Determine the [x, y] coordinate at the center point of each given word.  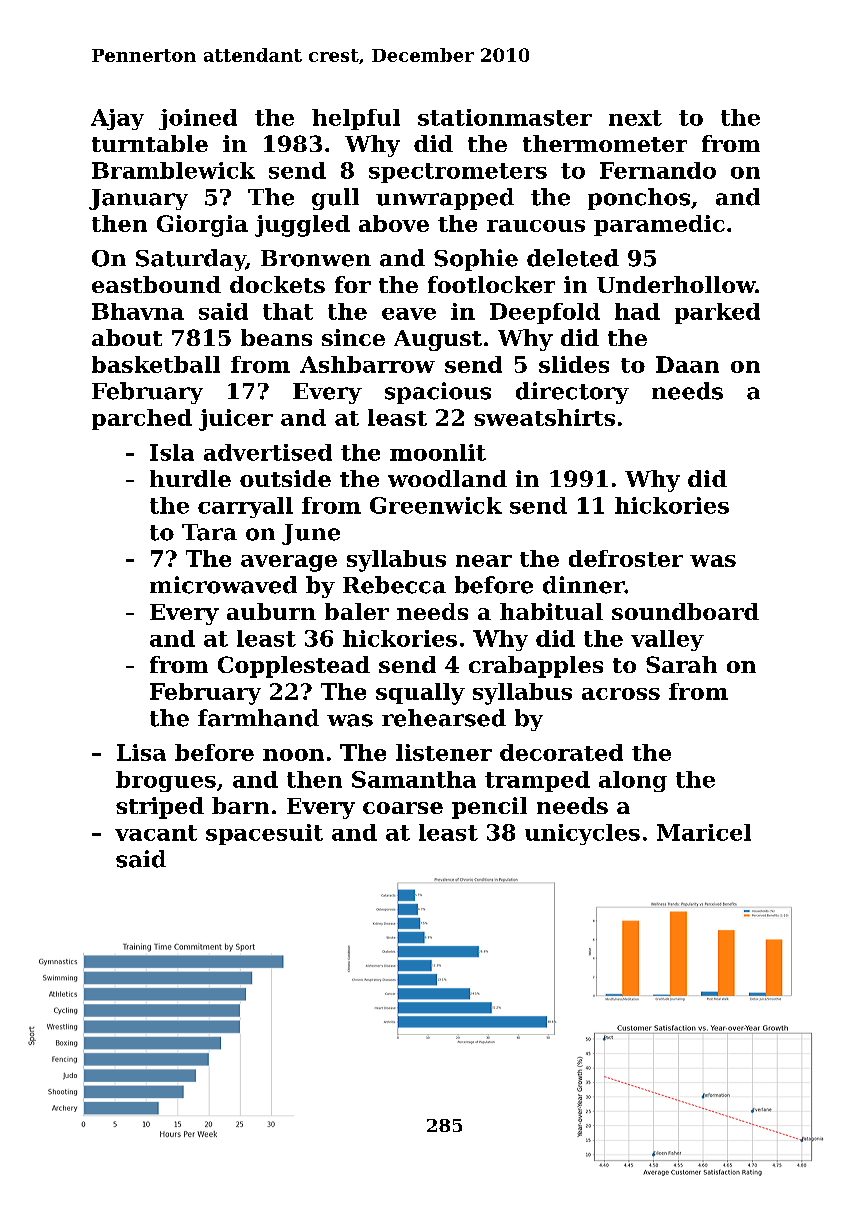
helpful [356, 119]
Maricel [704, 832]
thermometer [605, 143]
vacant [156, 833]
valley [667, 640]
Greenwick [436, 505]
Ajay [117, 119]
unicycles [582, 834]
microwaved [223, 585]
